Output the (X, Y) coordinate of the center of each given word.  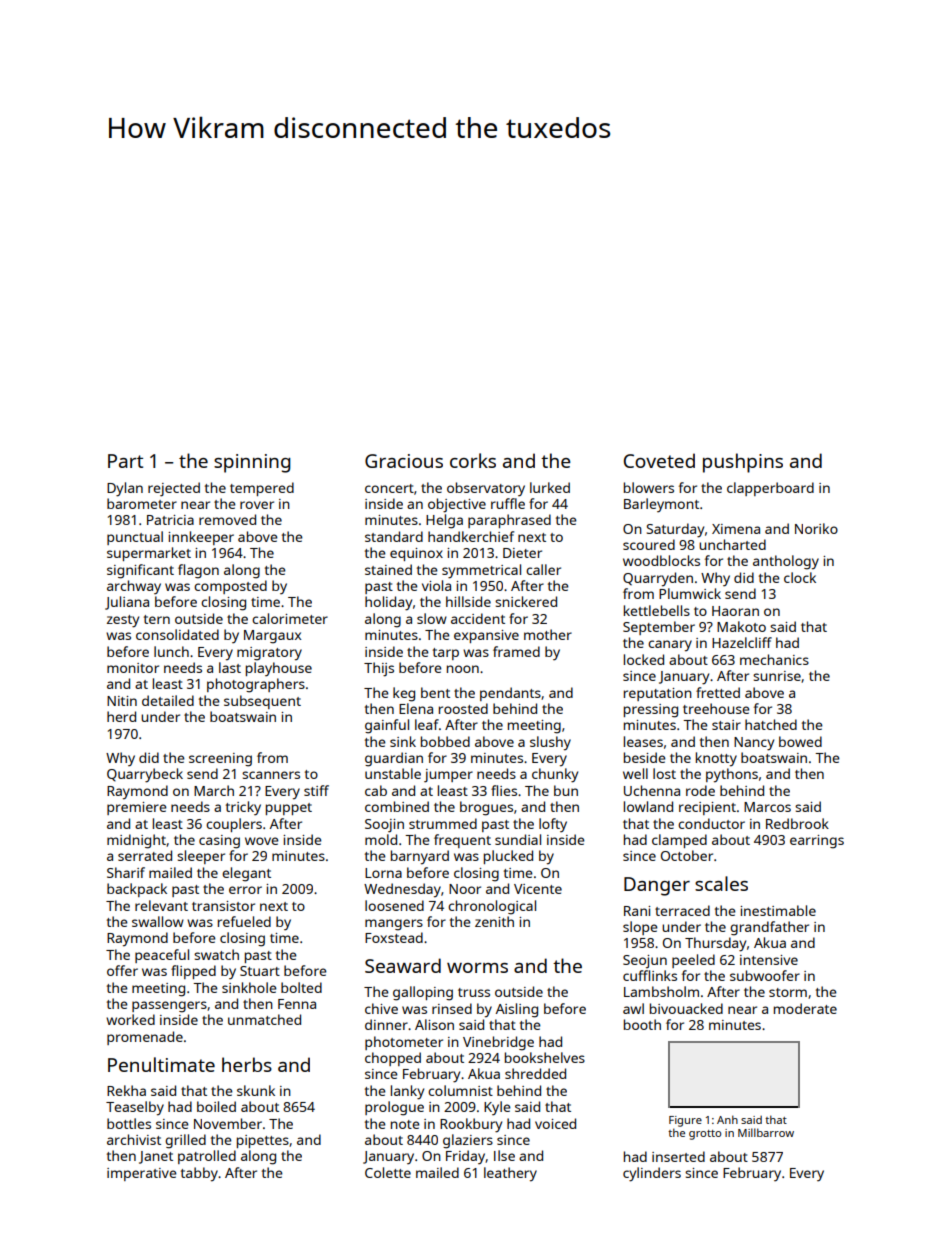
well (635, 773)
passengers (169, 1007)
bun (566, 790)
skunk (256, 1090)
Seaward (403, 965)
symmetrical (481, 571)
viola (436, 585)
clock (800, 577)
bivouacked (686, 1008)
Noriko (816, 528)
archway (134, 587)
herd (121, 716)
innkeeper (201, 538)
